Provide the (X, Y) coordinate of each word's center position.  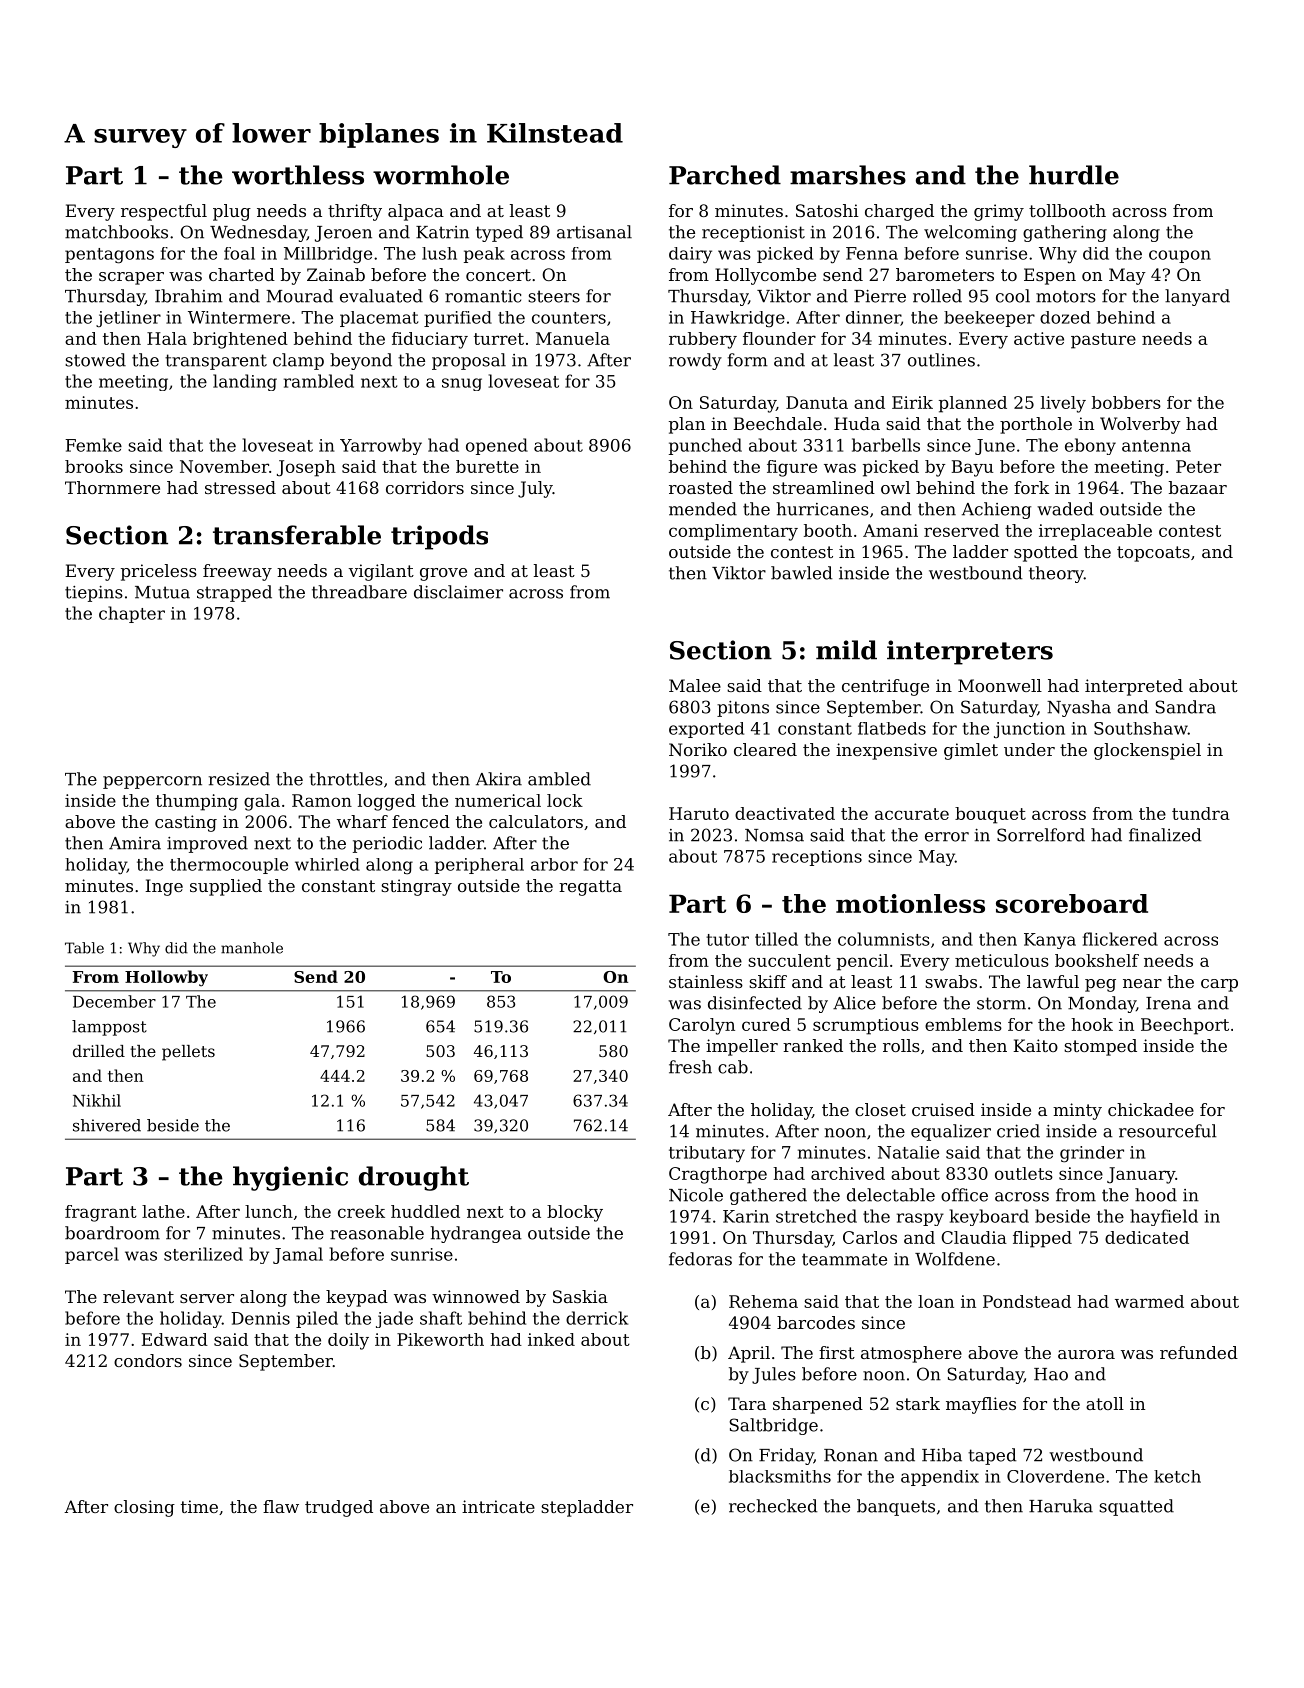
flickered (1120, 939)
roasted (701, 487)
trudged (339, 1508)
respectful (164, 212)
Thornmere (112, 487)
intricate (498, 1506)
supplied (226, 887)
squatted (1136, 1507)
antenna (1156, 446)
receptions (817, 858)
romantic (483, 296)
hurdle (1074, 175)
